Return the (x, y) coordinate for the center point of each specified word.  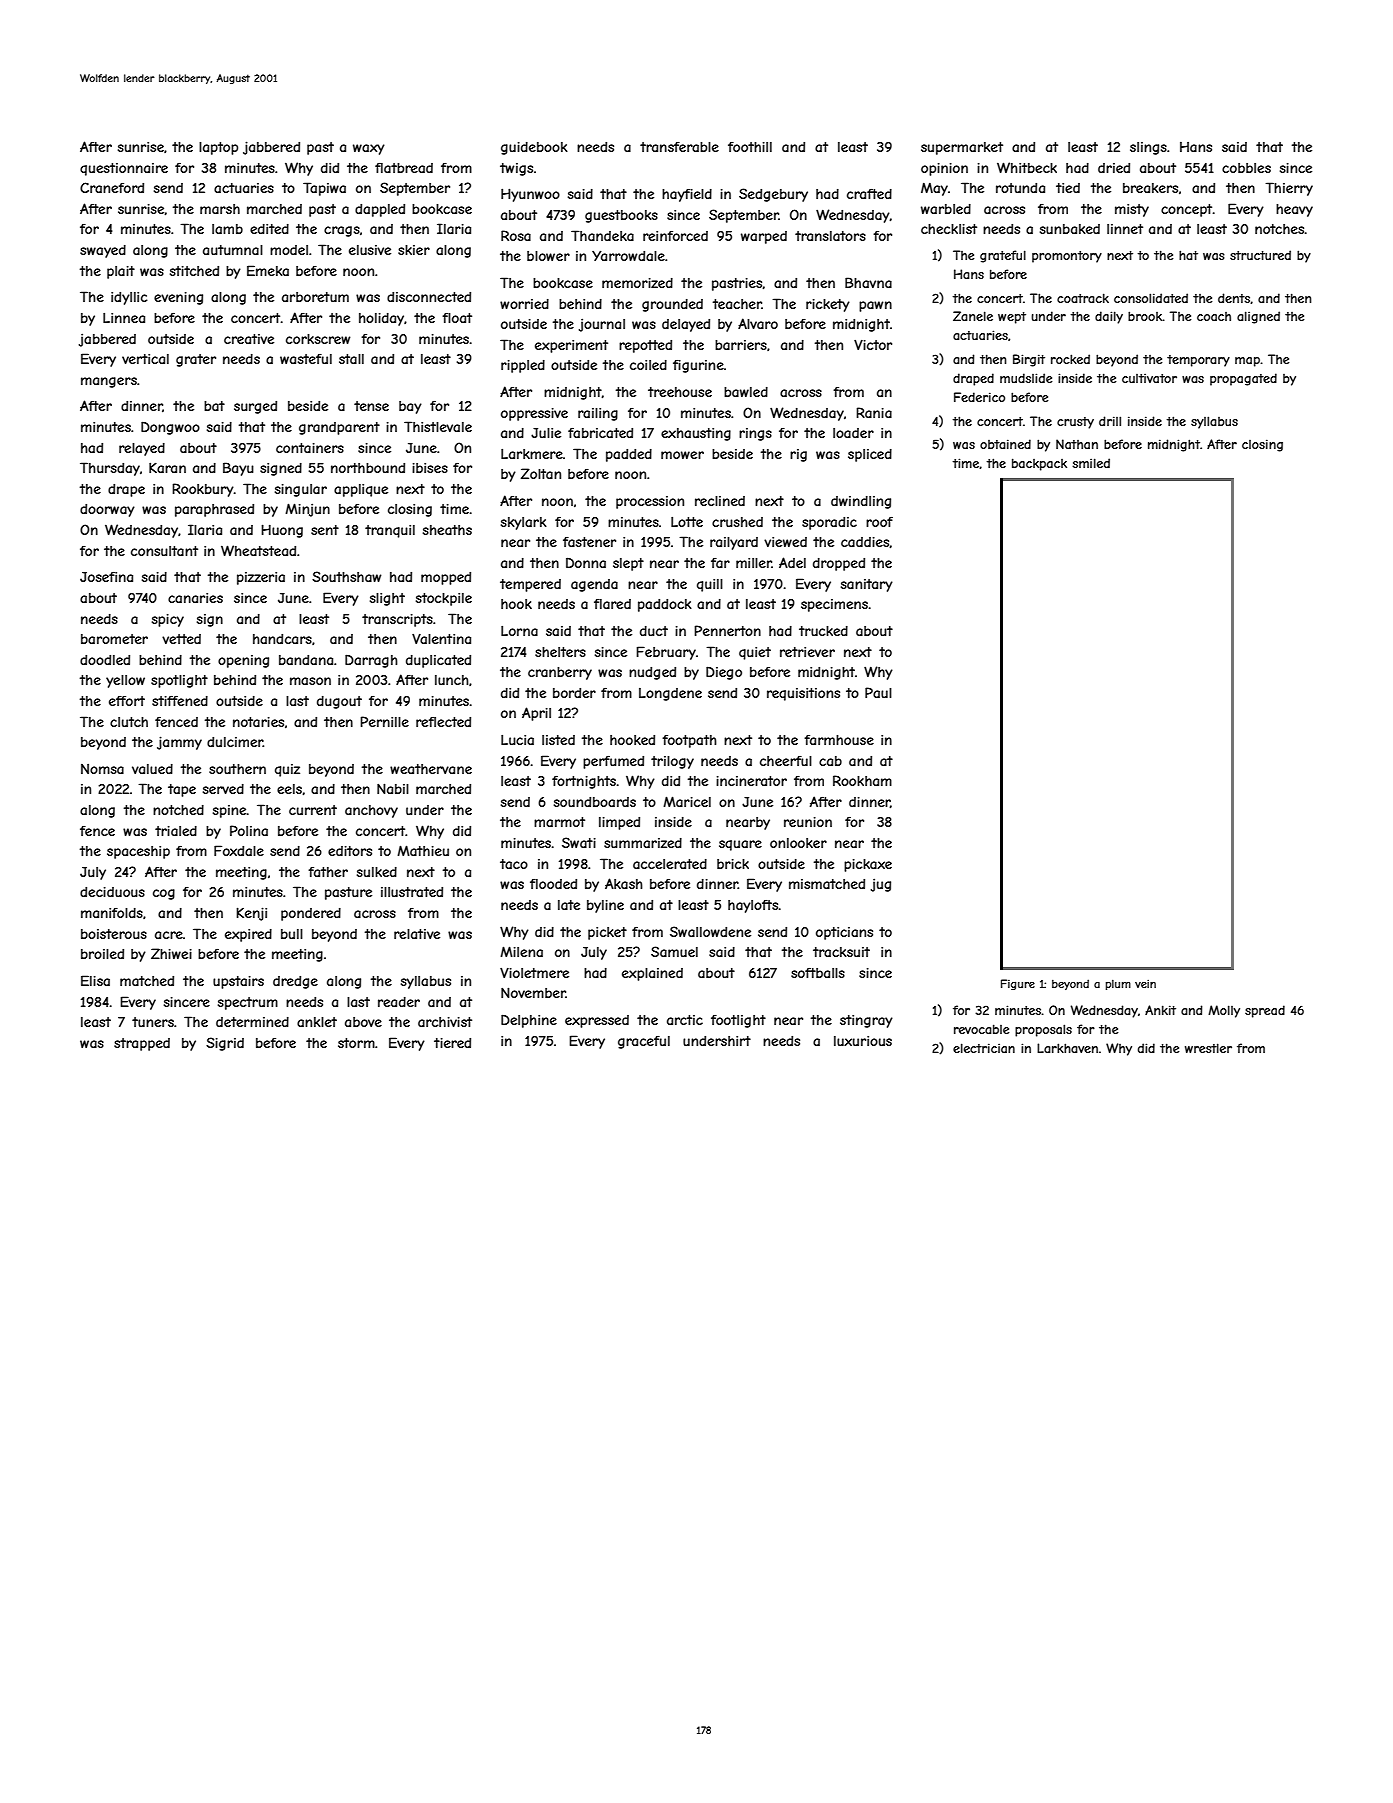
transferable (679, 147)
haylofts (753, 906)
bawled (746, 392)
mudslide (1026, 378)
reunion (808, 822)
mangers (109, 382)
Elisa (95, 980)
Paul (878, 692)
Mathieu (423, 850)
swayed (103, 251)
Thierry (1289, 189)
